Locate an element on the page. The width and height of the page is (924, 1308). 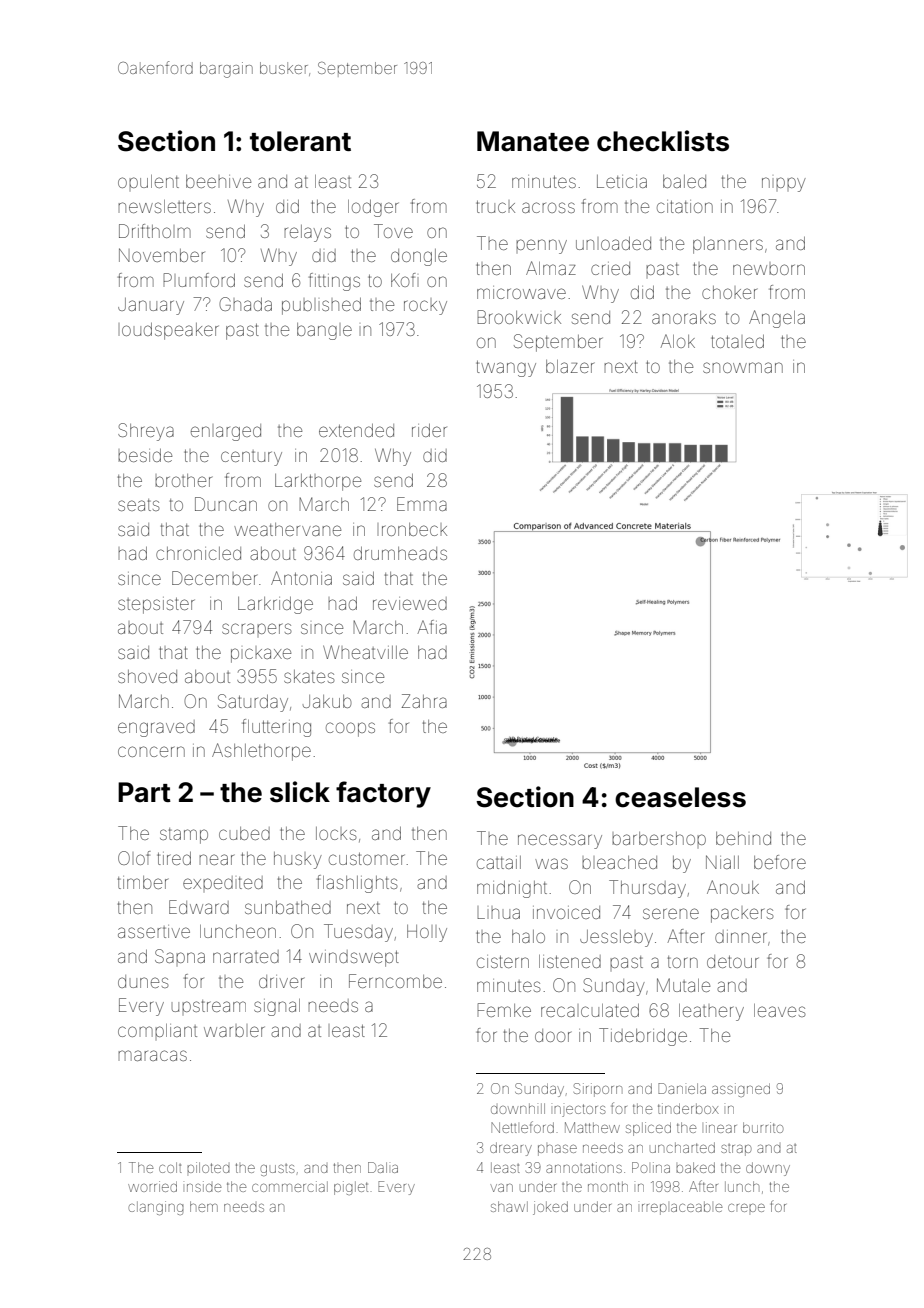
skates is located at coordinates (309, 676).
